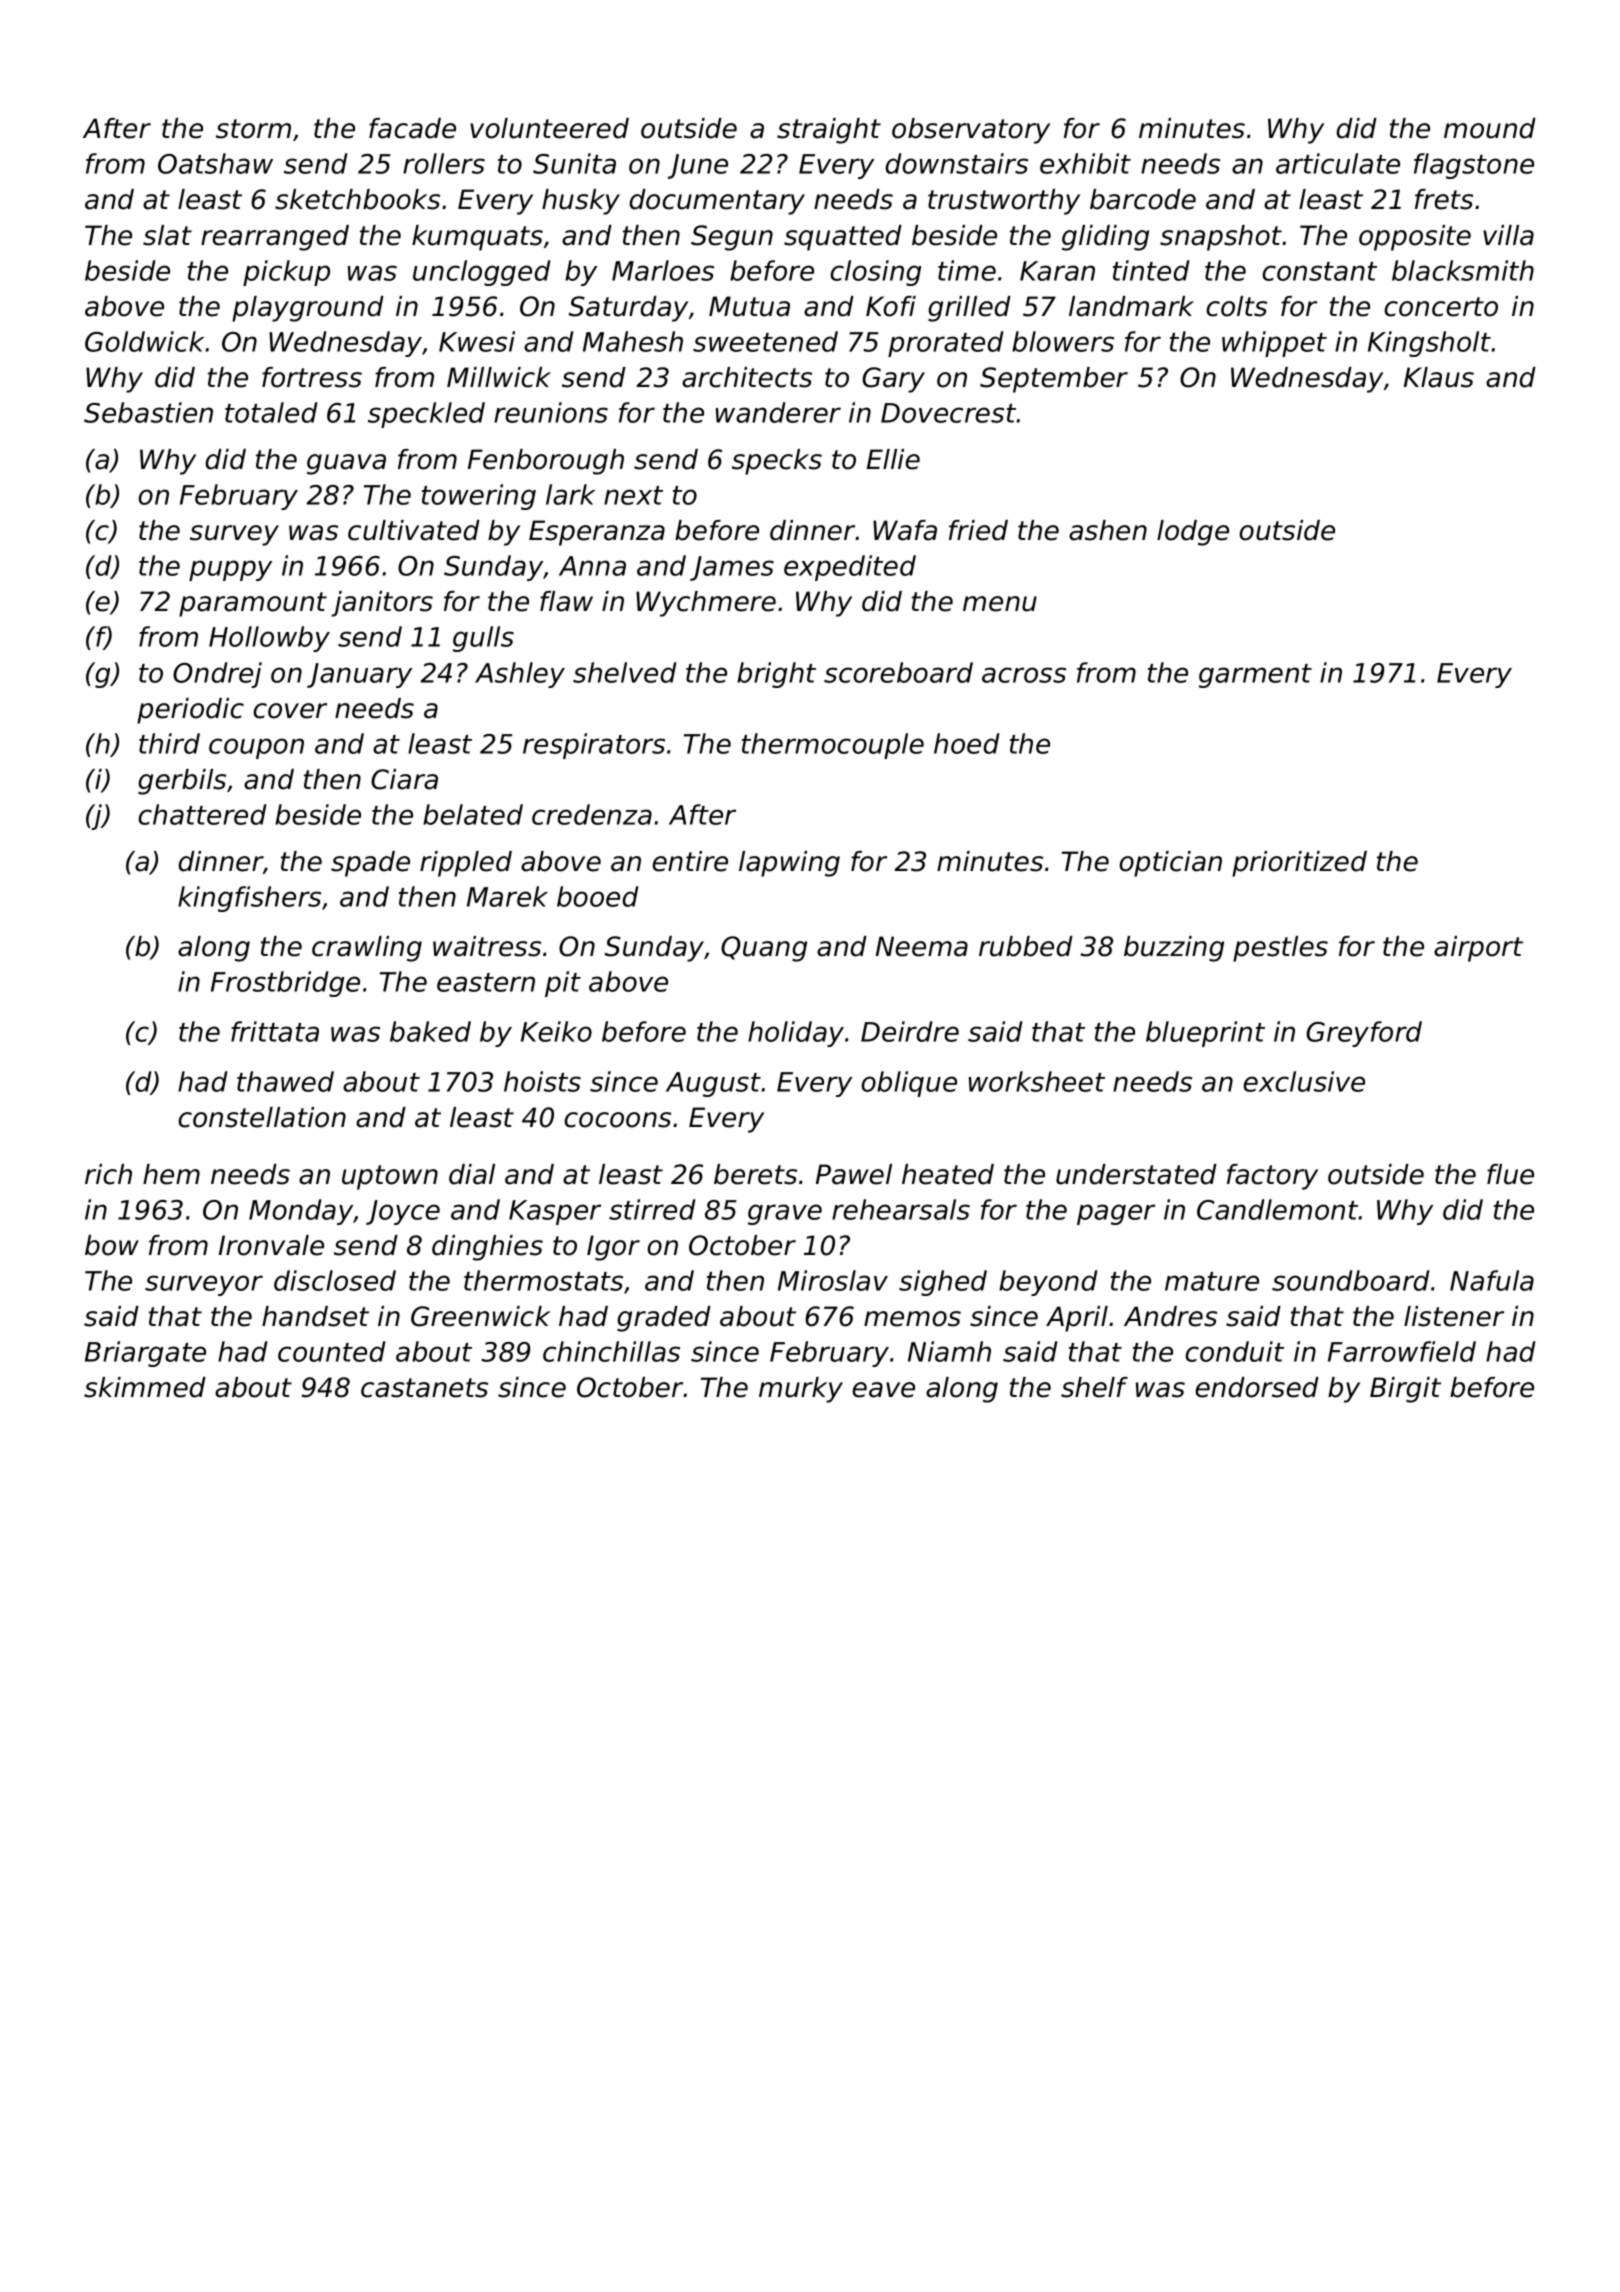 This document has width=1620, height=2292. What do you see at coordinates (215, 163) in the document?
I see `Oatshaw` at bounding box center [215, 163].
